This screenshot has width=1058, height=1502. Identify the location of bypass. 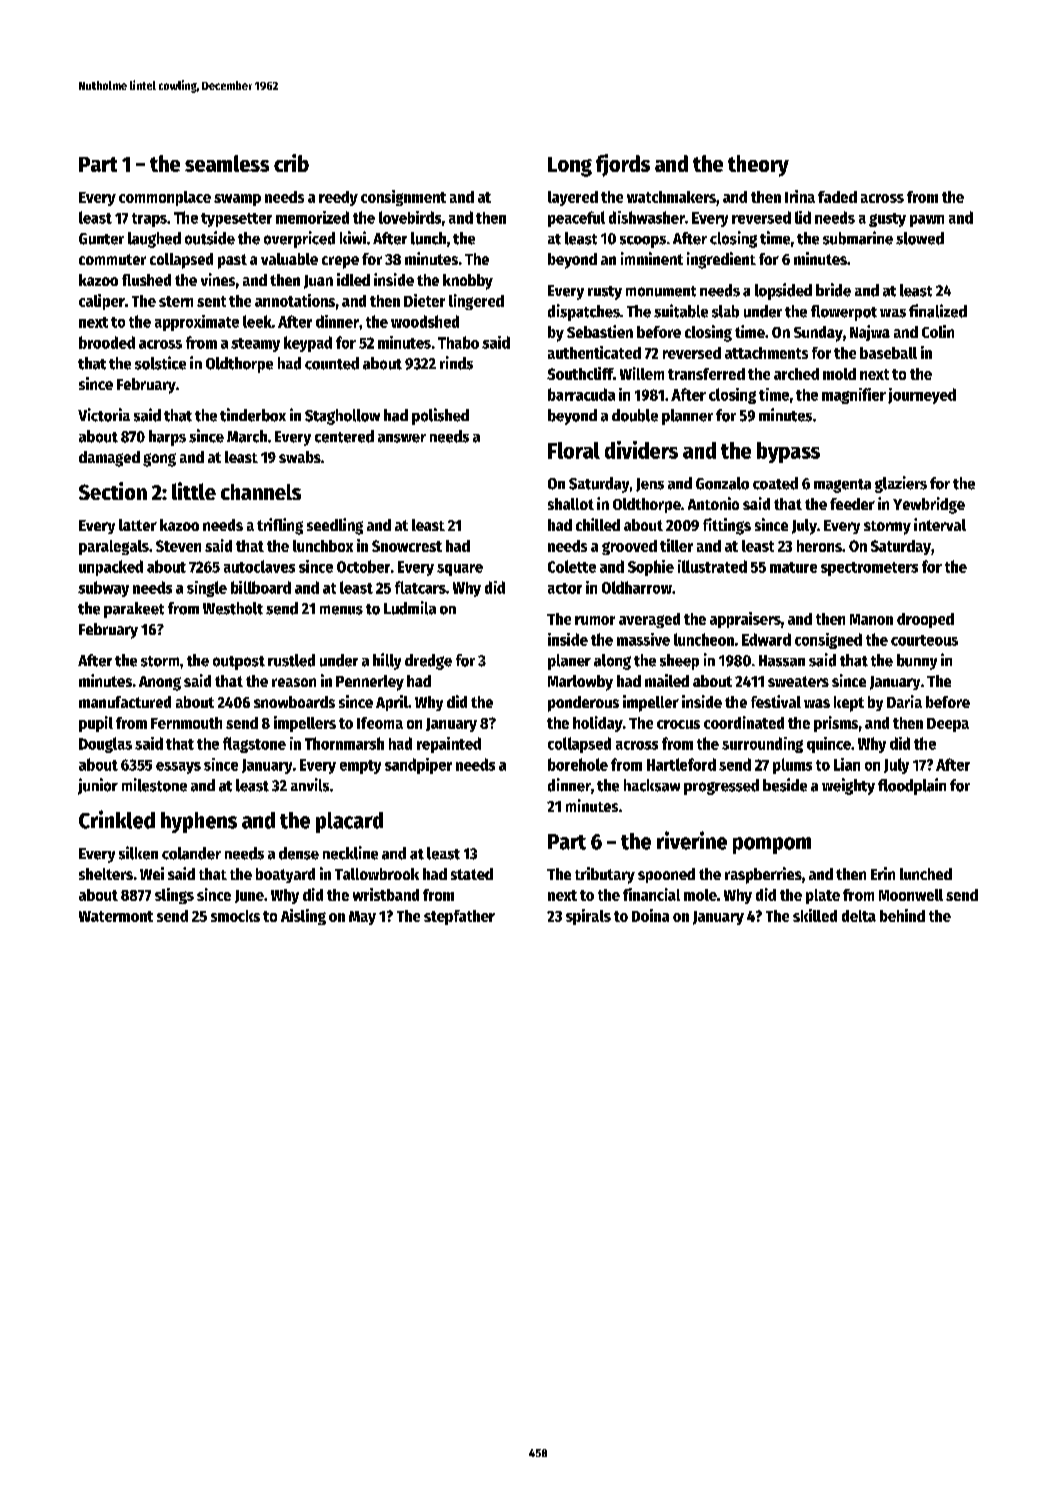
(788, 452).
